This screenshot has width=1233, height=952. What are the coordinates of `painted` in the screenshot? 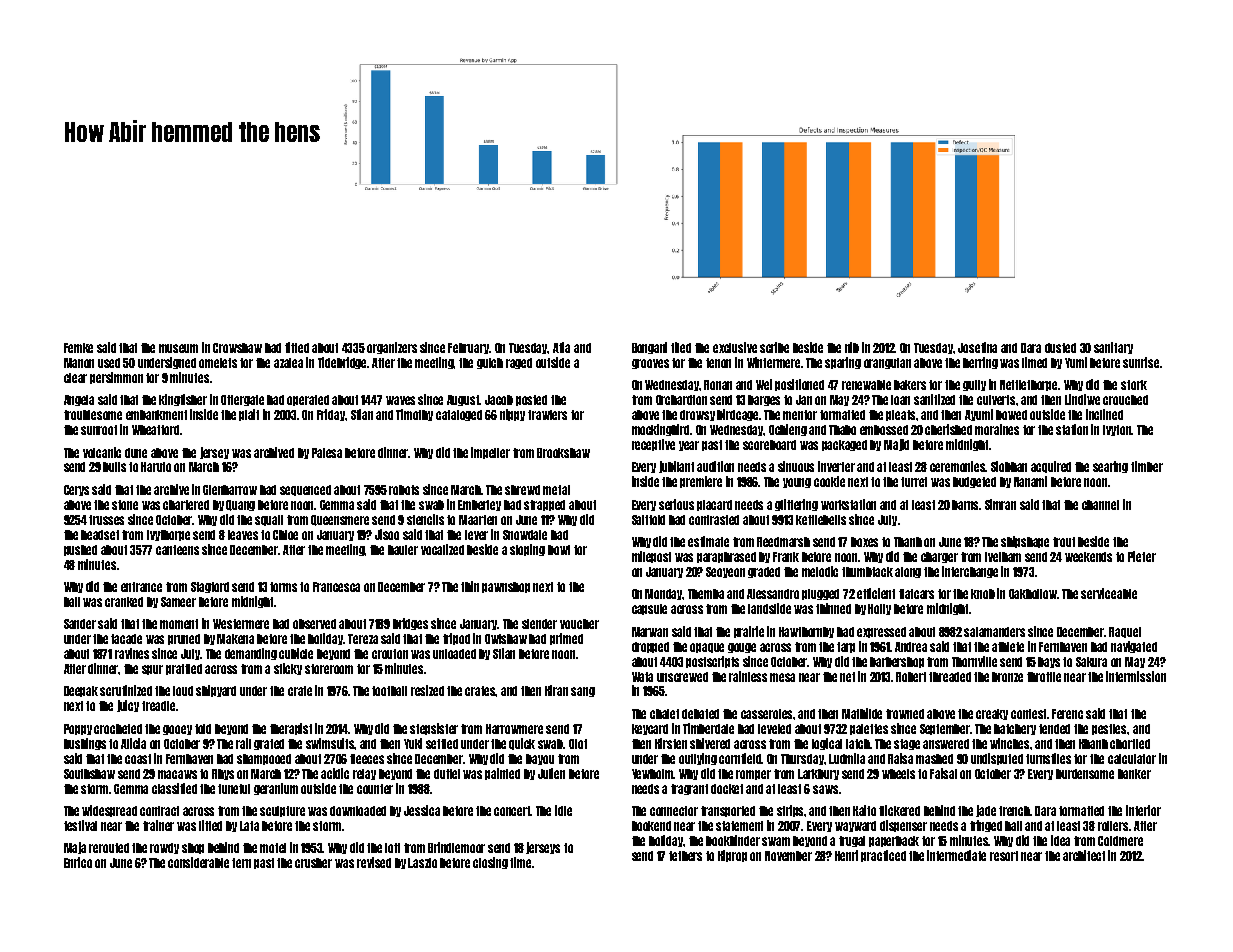 It's located at (502, 774).
